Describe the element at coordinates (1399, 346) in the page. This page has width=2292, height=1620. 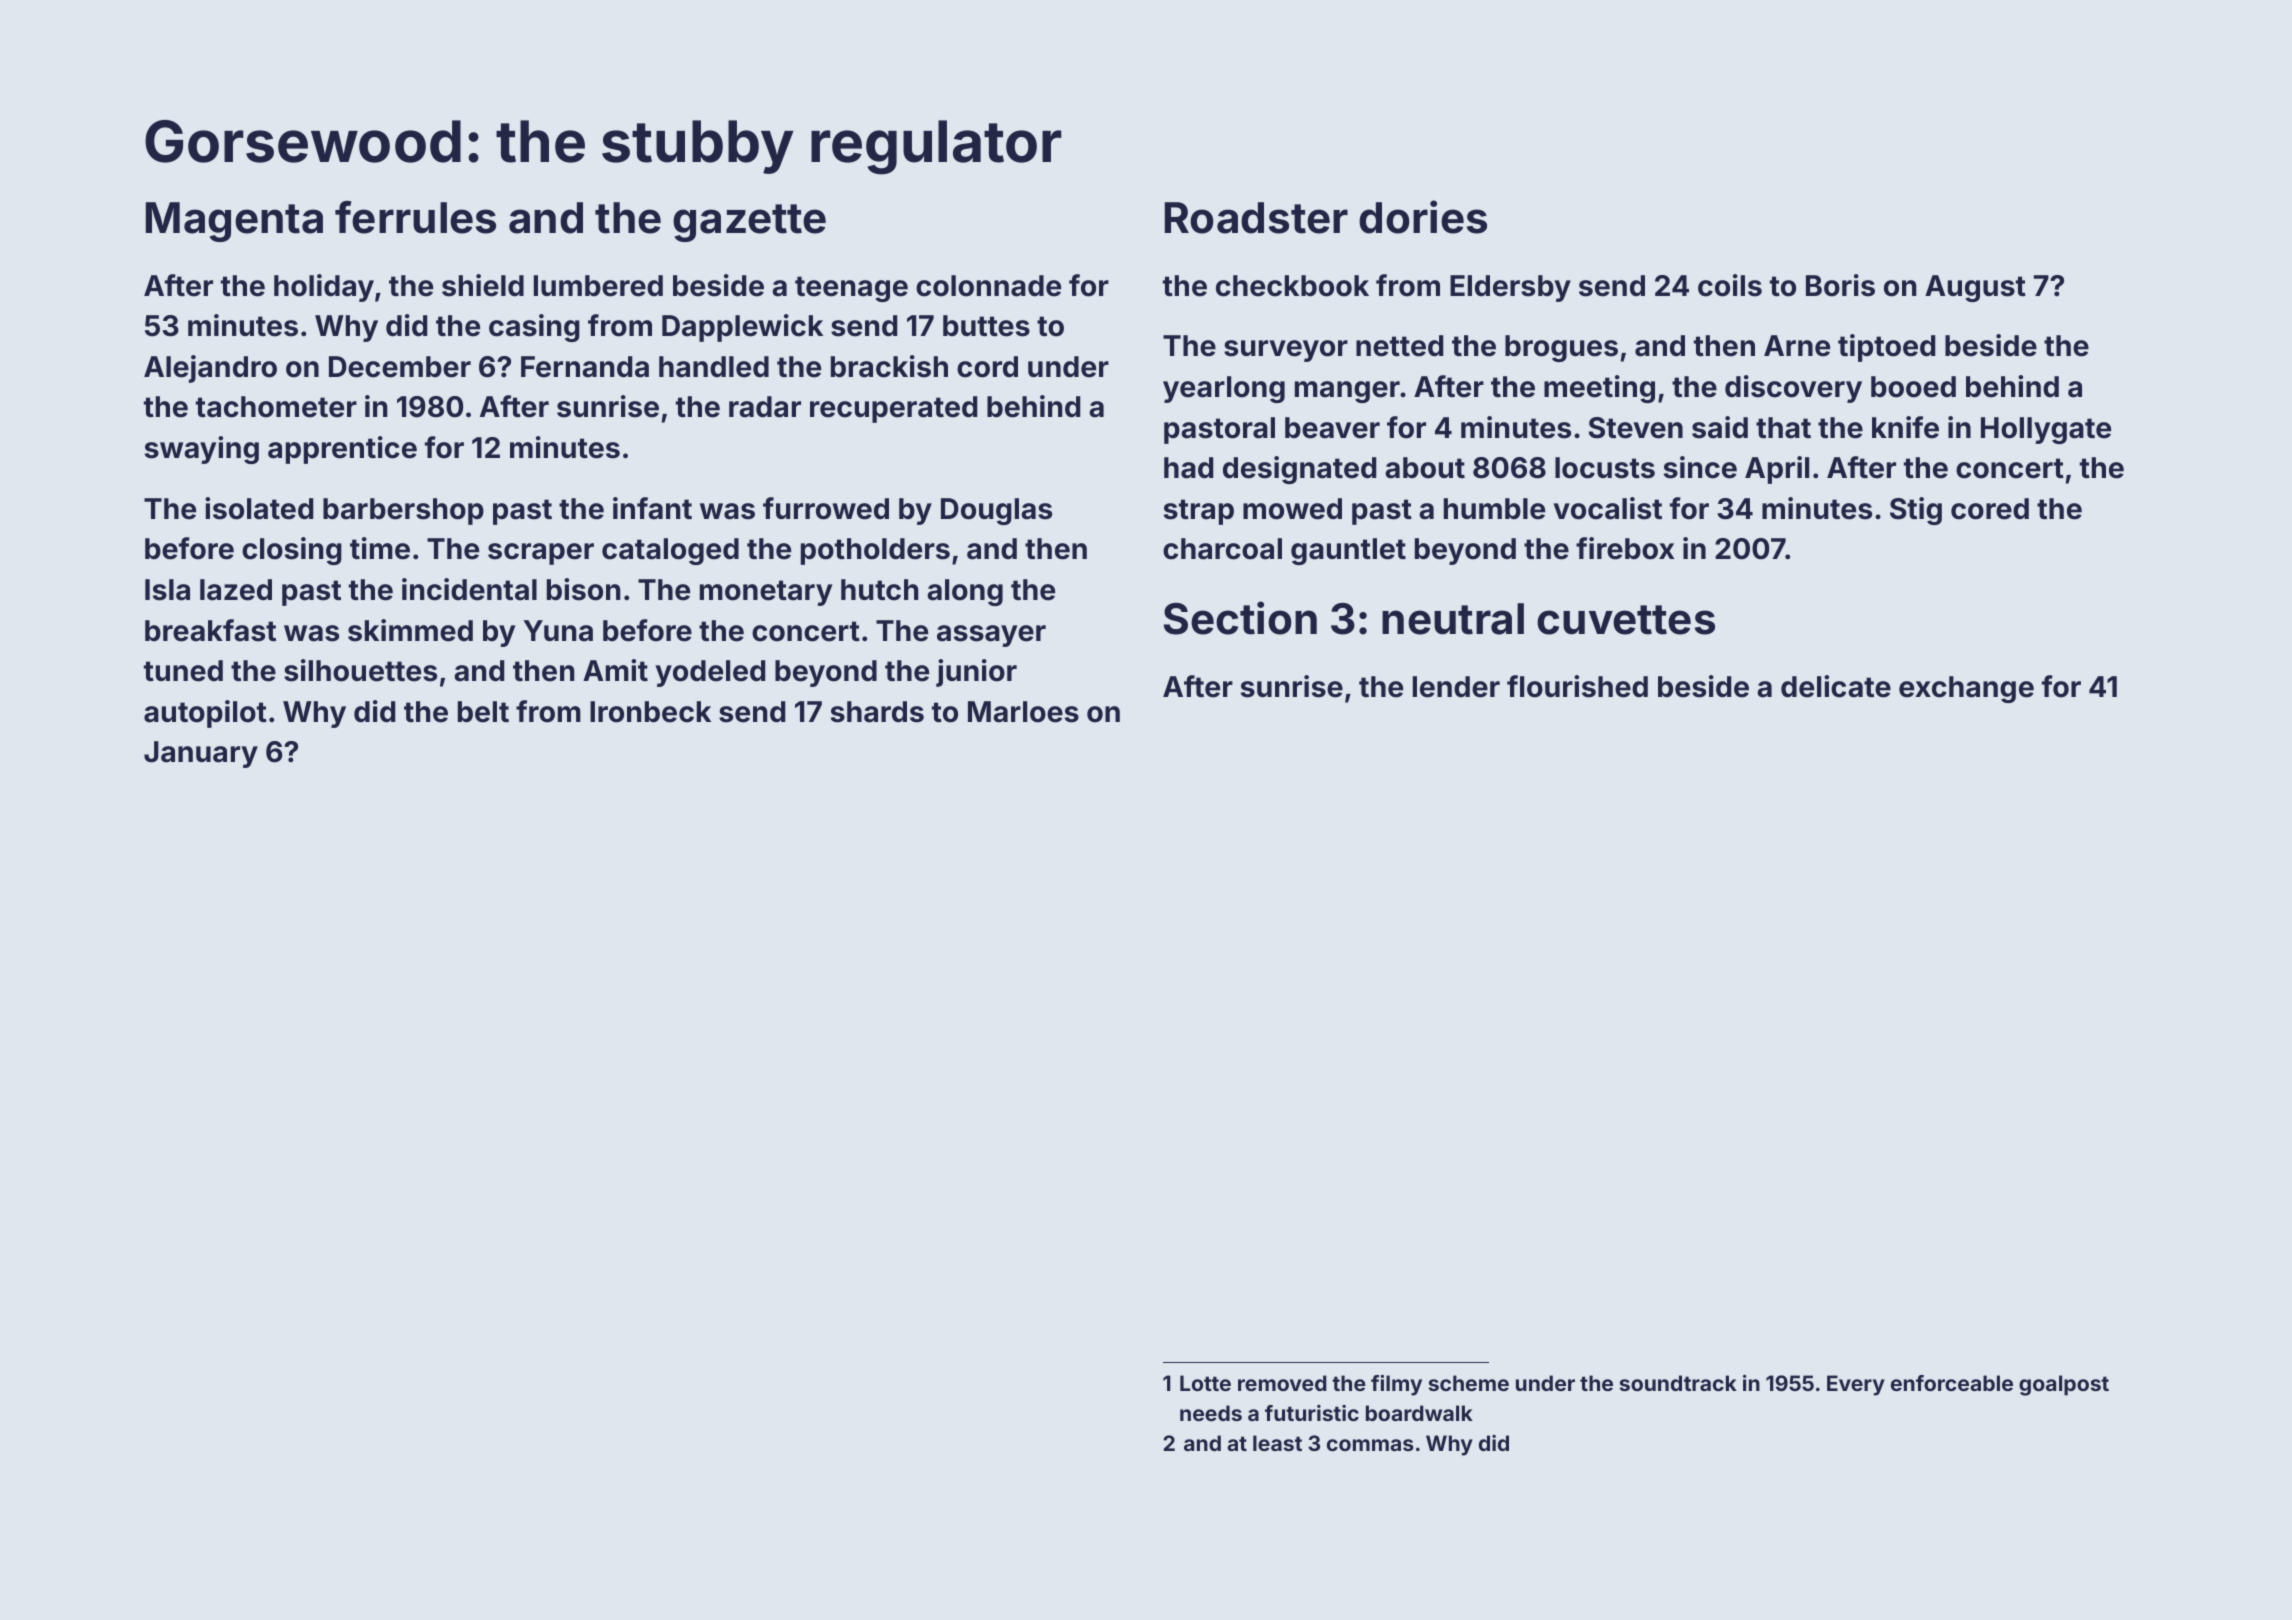
I see `netted` at that location.
